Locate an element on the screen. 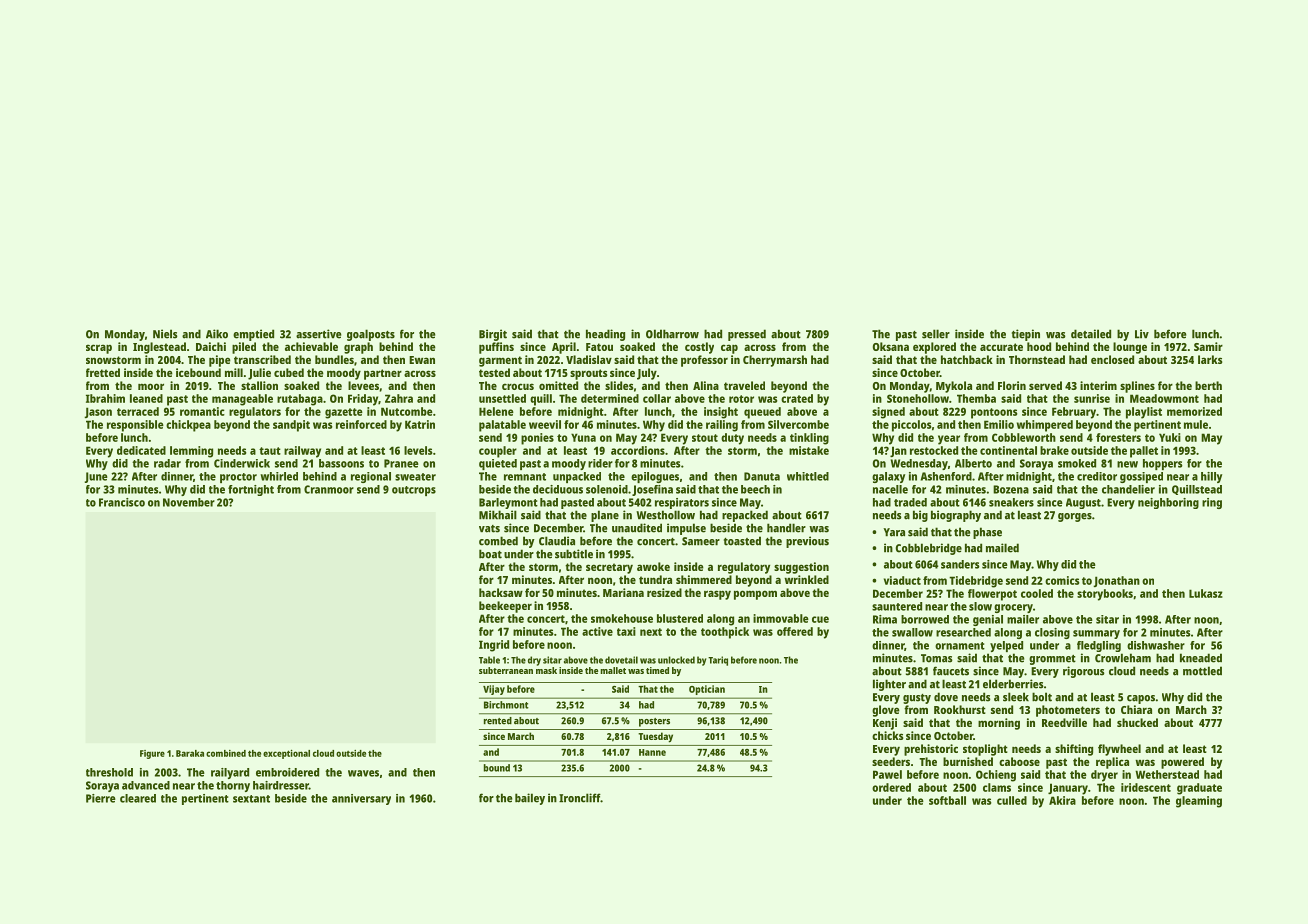  fortnight is located at coordinates (251, 490).
